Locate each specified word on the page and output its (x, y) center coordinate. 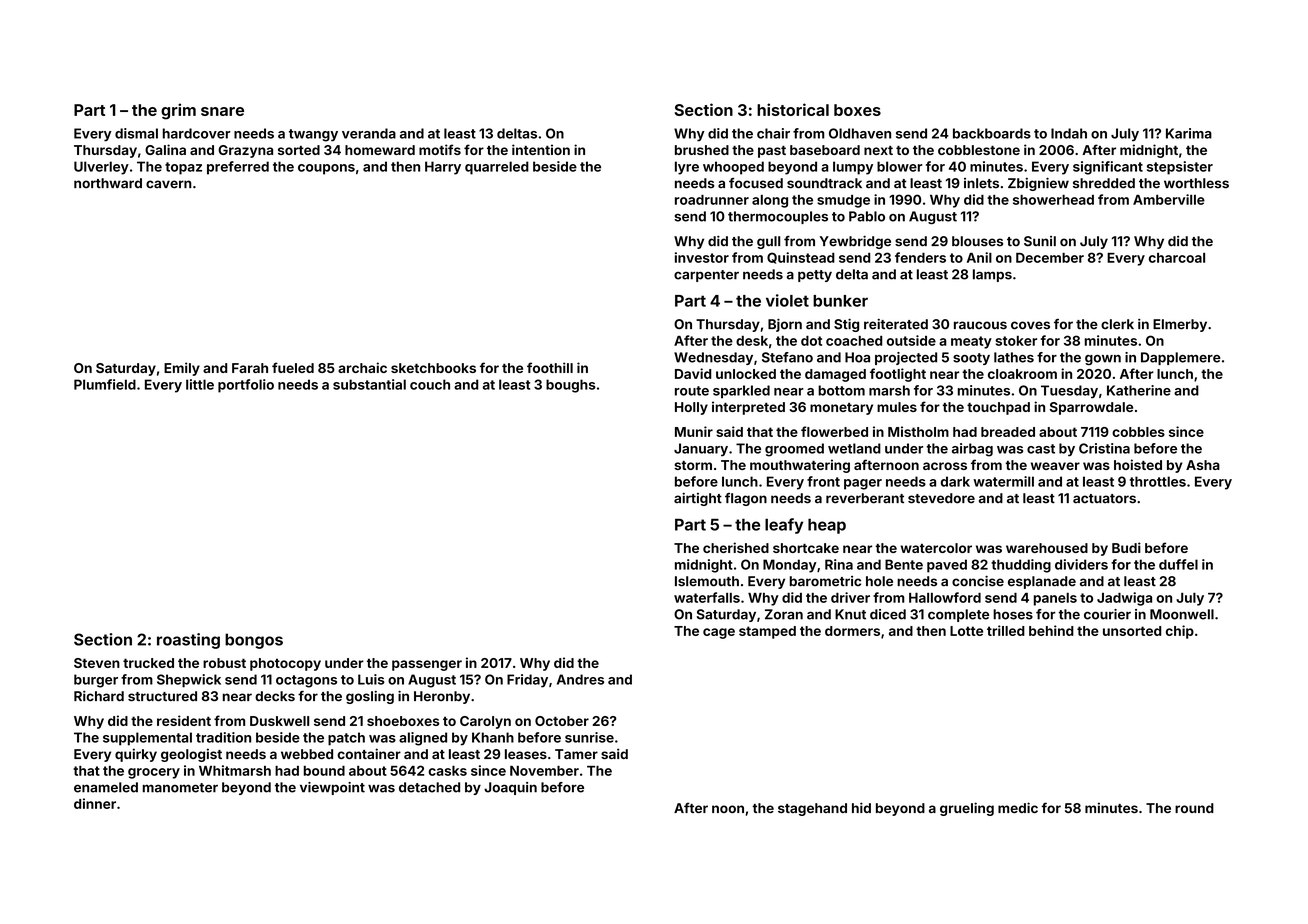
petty (815, 276)
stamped (767, 632)
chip (1180, 632)
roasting (188, 641)
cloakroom (1022, 374)
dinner (95, 803)
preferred (238, 168)
